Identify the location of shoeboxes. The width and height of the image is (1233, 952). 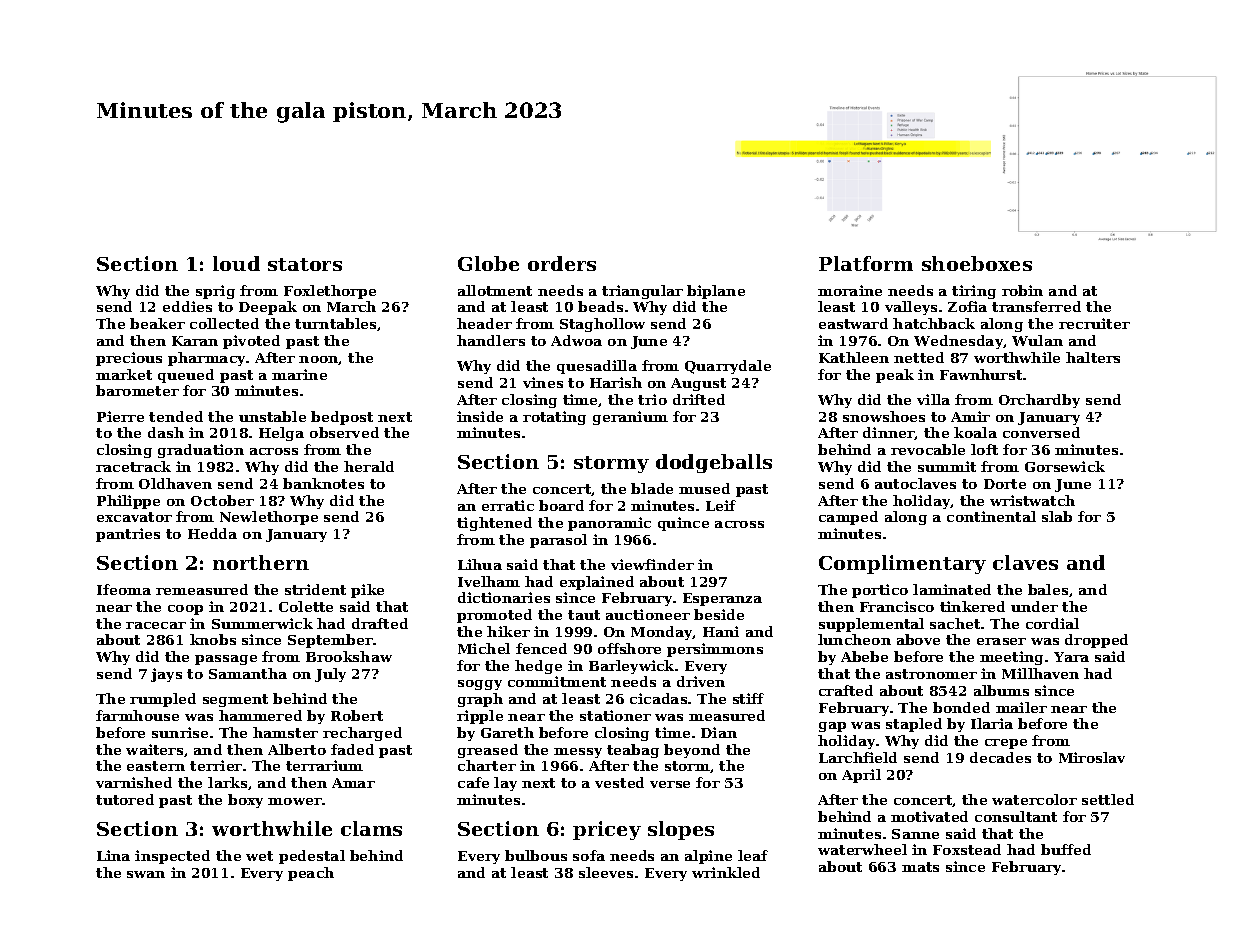
(977, 263).
